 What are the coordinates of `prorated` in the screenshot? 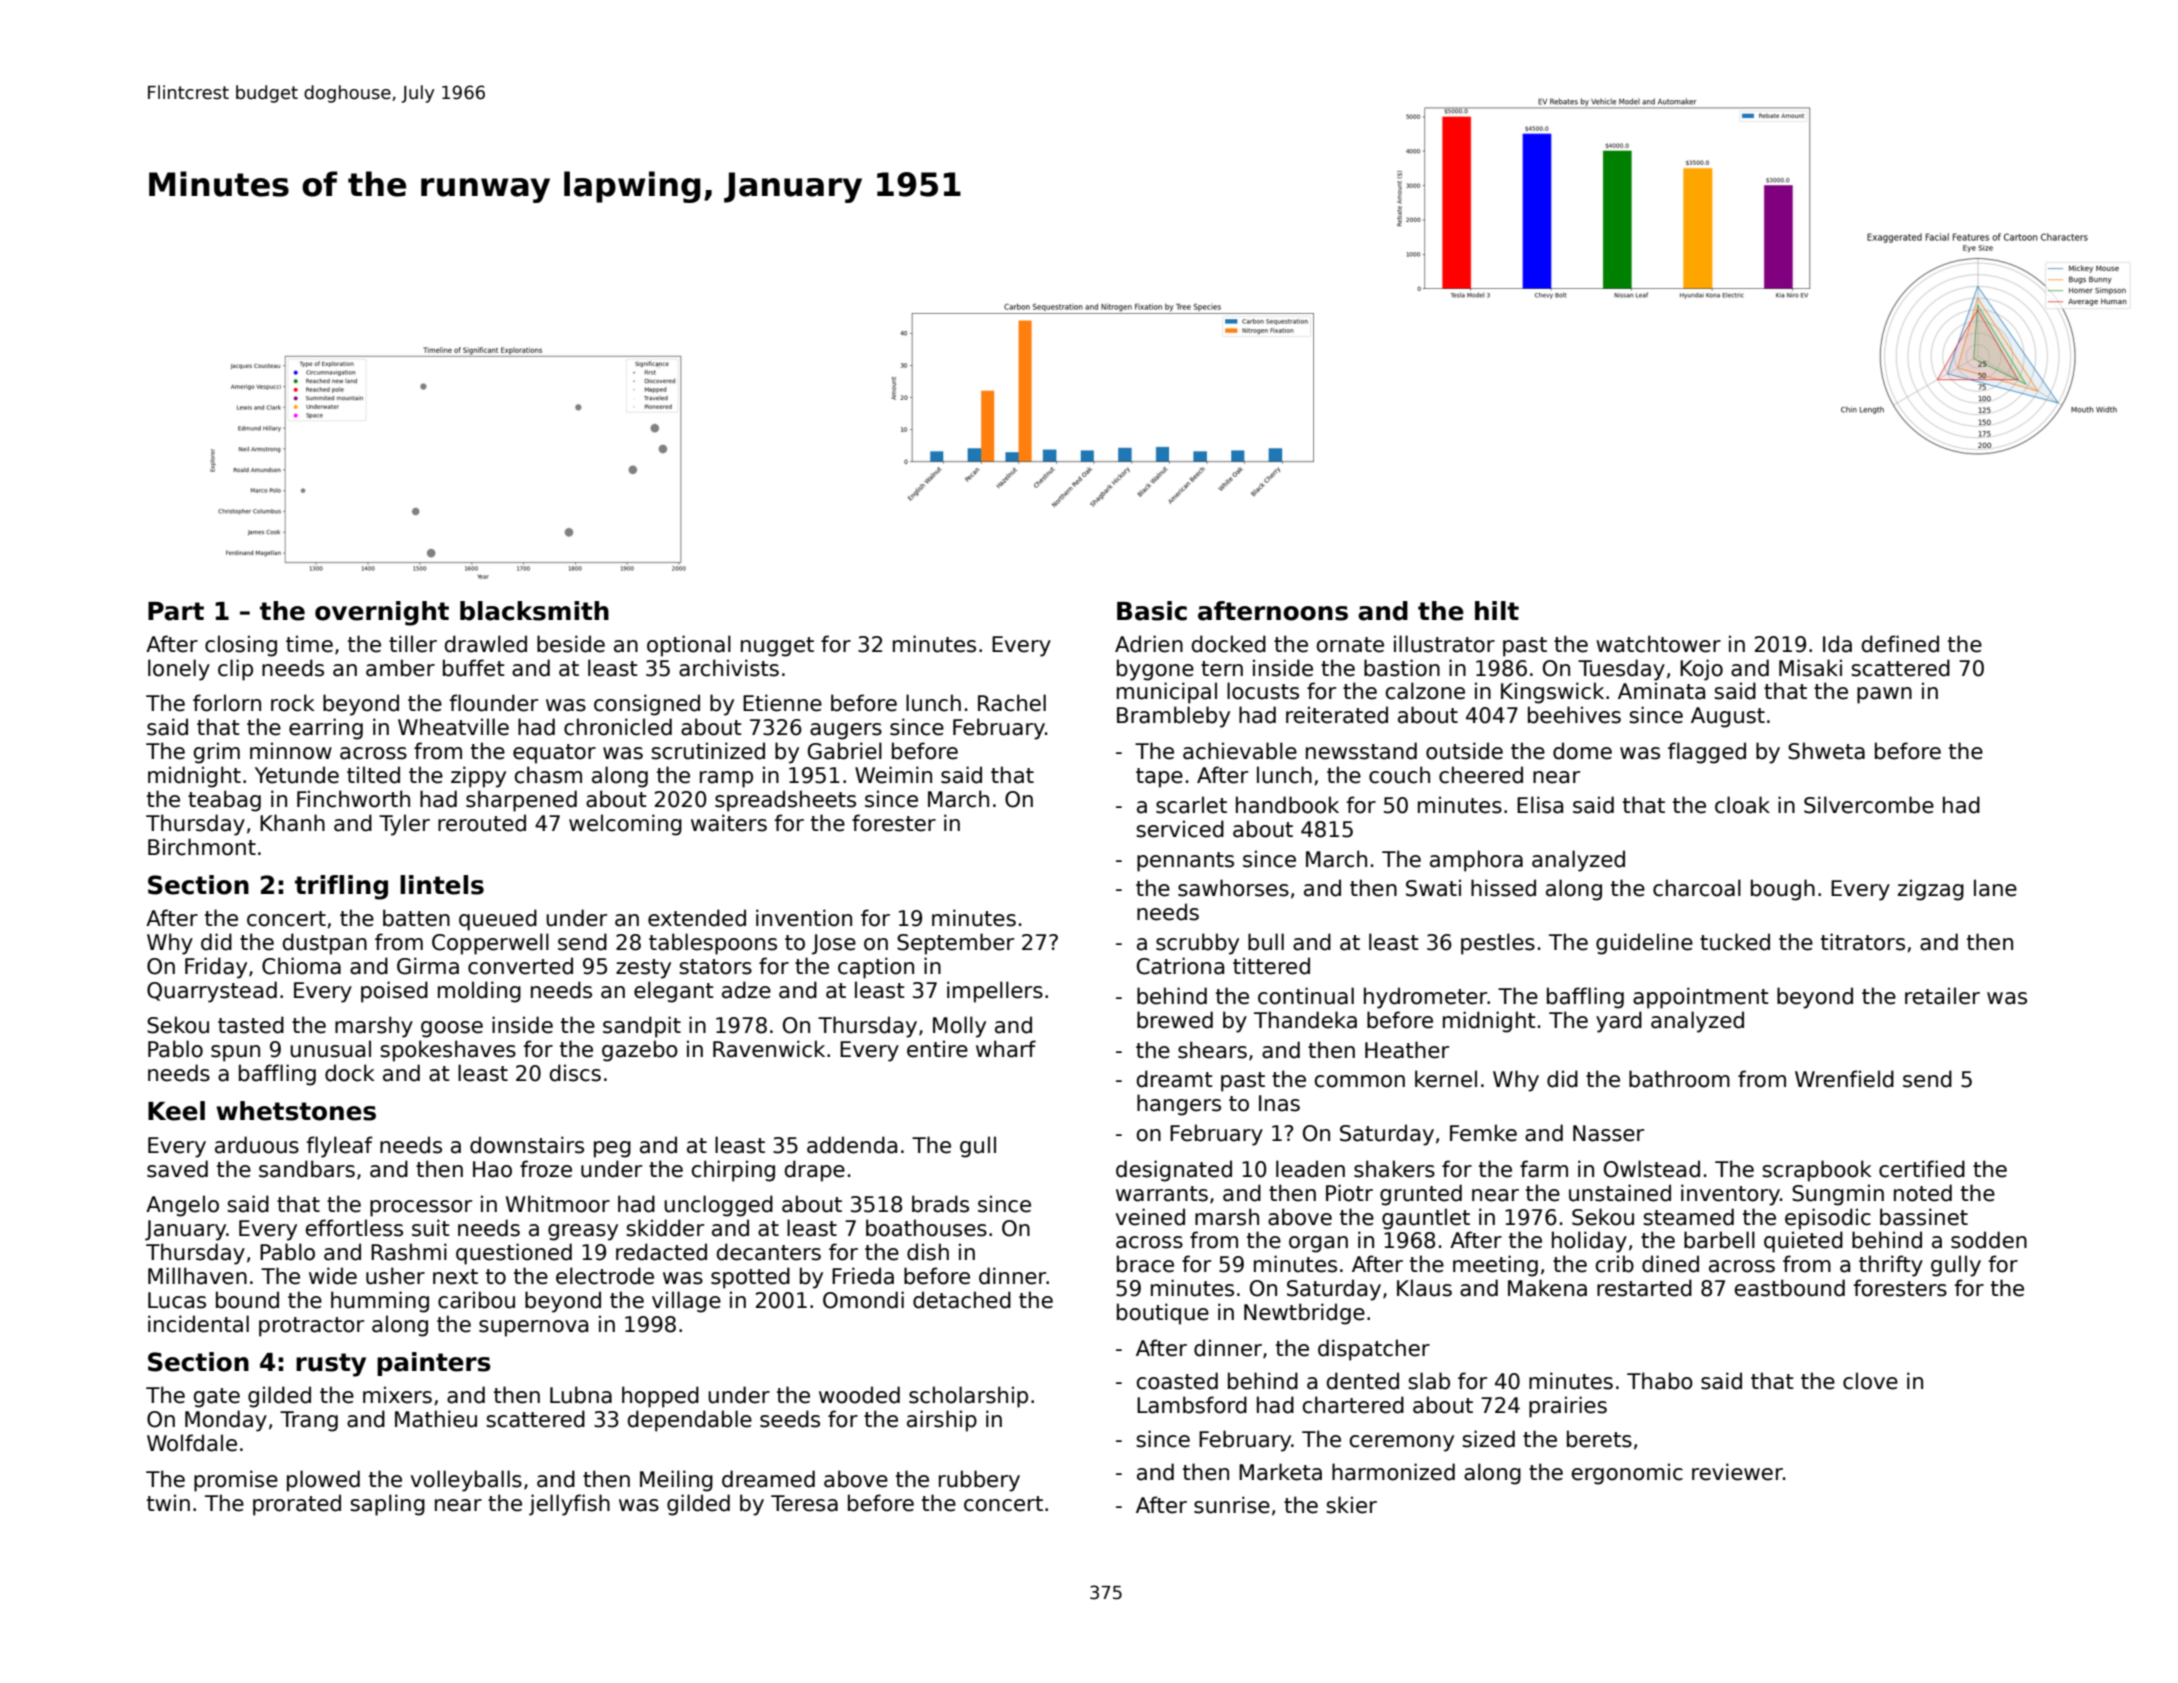 It's located at (297, 1505).
